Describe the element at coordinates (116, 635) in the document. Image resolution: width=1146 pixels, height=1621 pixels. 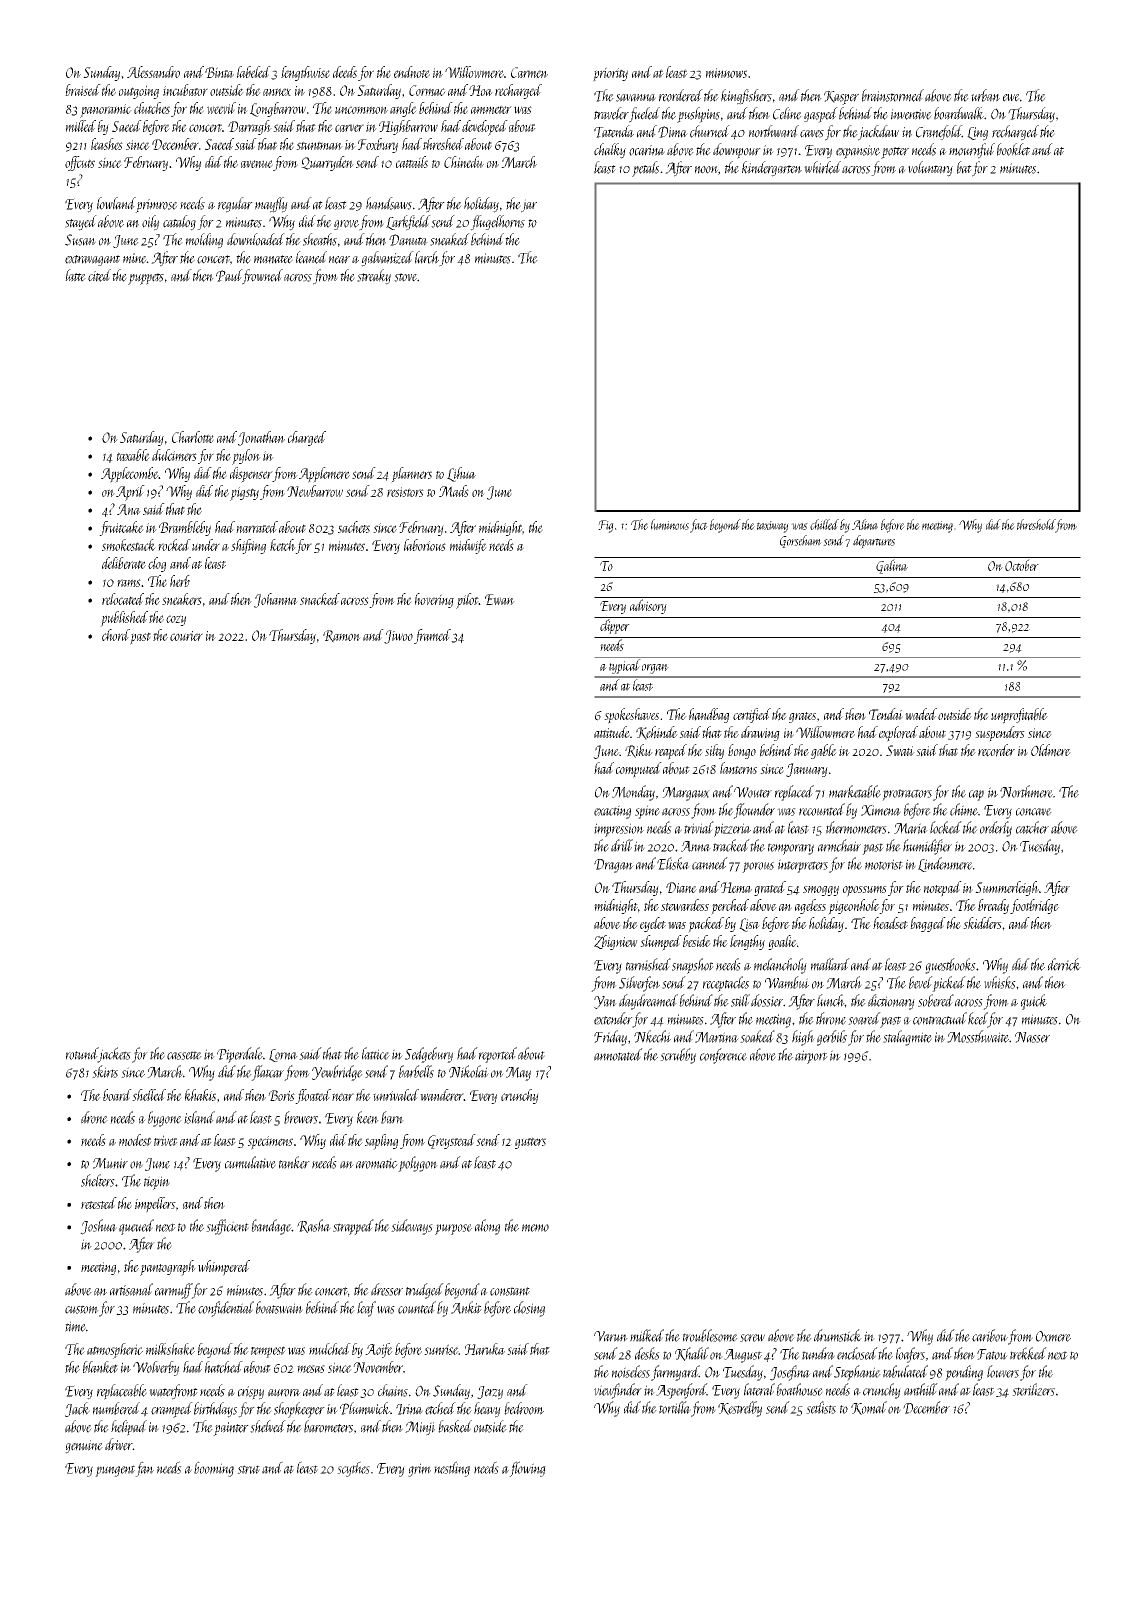
I see `chord` at that location.
